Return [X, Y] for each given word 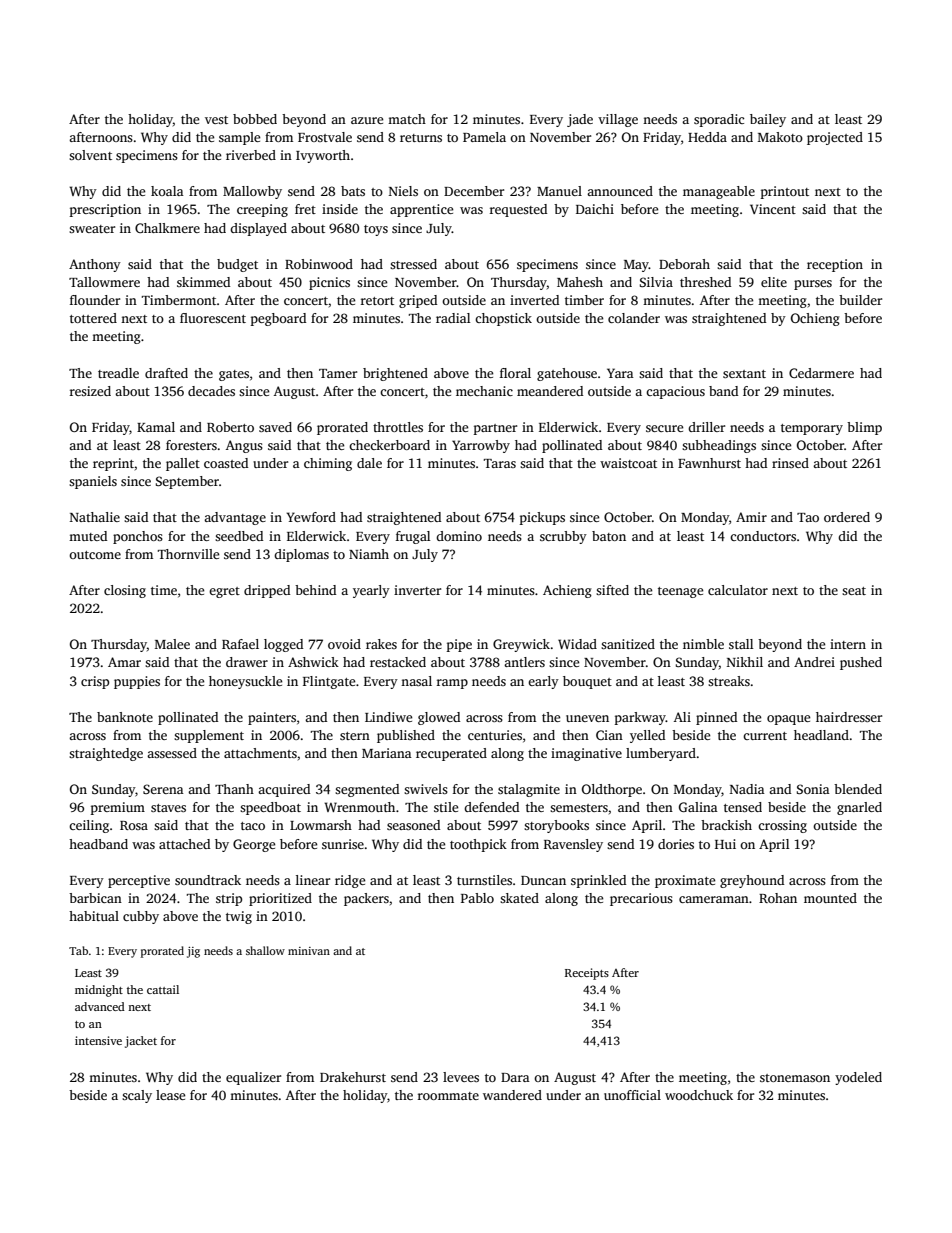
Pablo [477, 898]
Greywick [521, 645]
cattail [163, 989]
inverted [534, 300]
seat [854, 591]
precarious [641, 899]
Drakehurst [353, 1077]
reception [835, 265]
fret [305, 209]
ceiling [89, 826]
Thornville [188, 554]
